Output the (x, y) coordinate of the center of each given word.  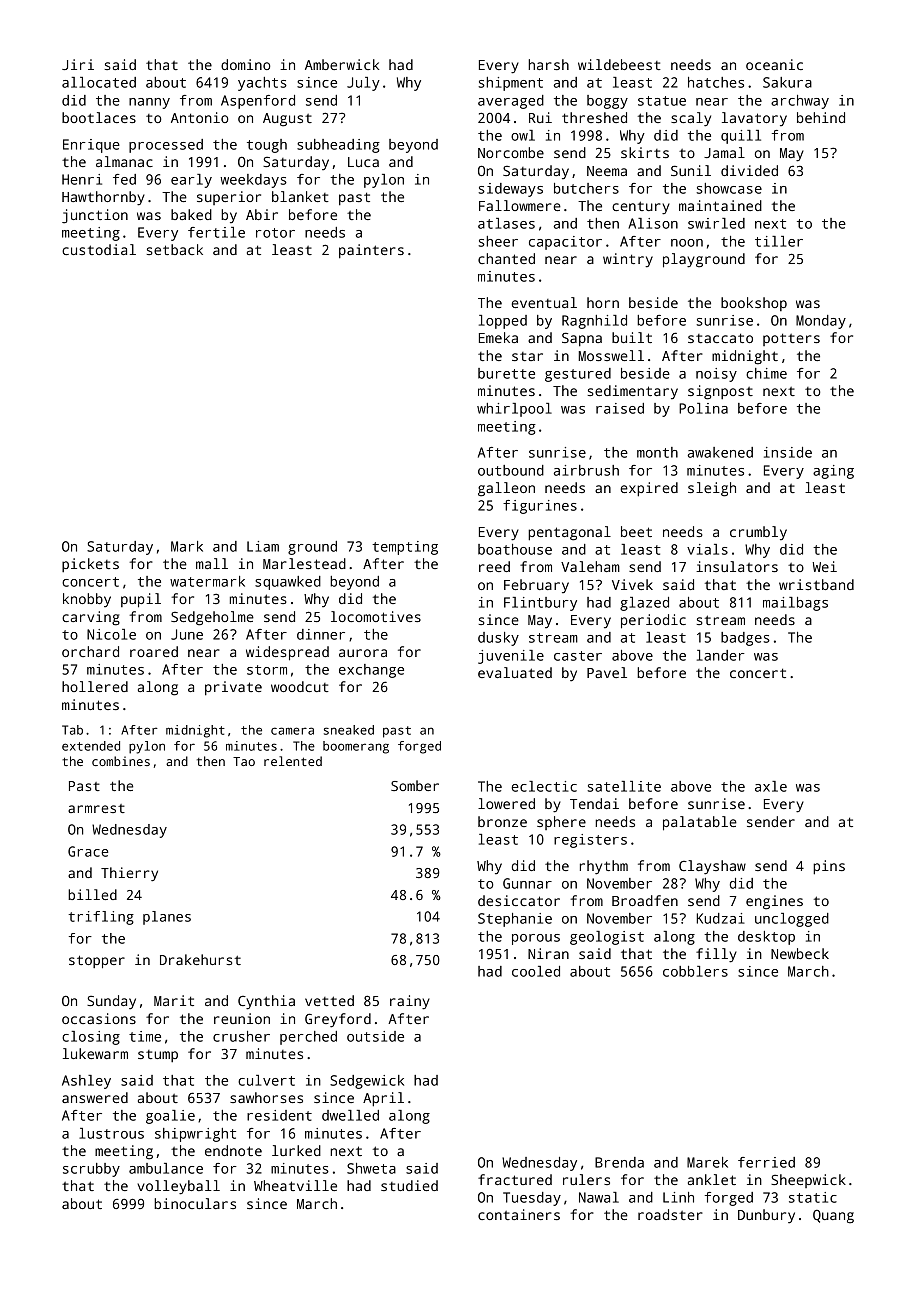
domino (246, 64)
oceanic (774, 64)
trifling (101, 918)
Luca (363, 162)
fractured (515, 1179)
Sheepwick (808, 1181)
